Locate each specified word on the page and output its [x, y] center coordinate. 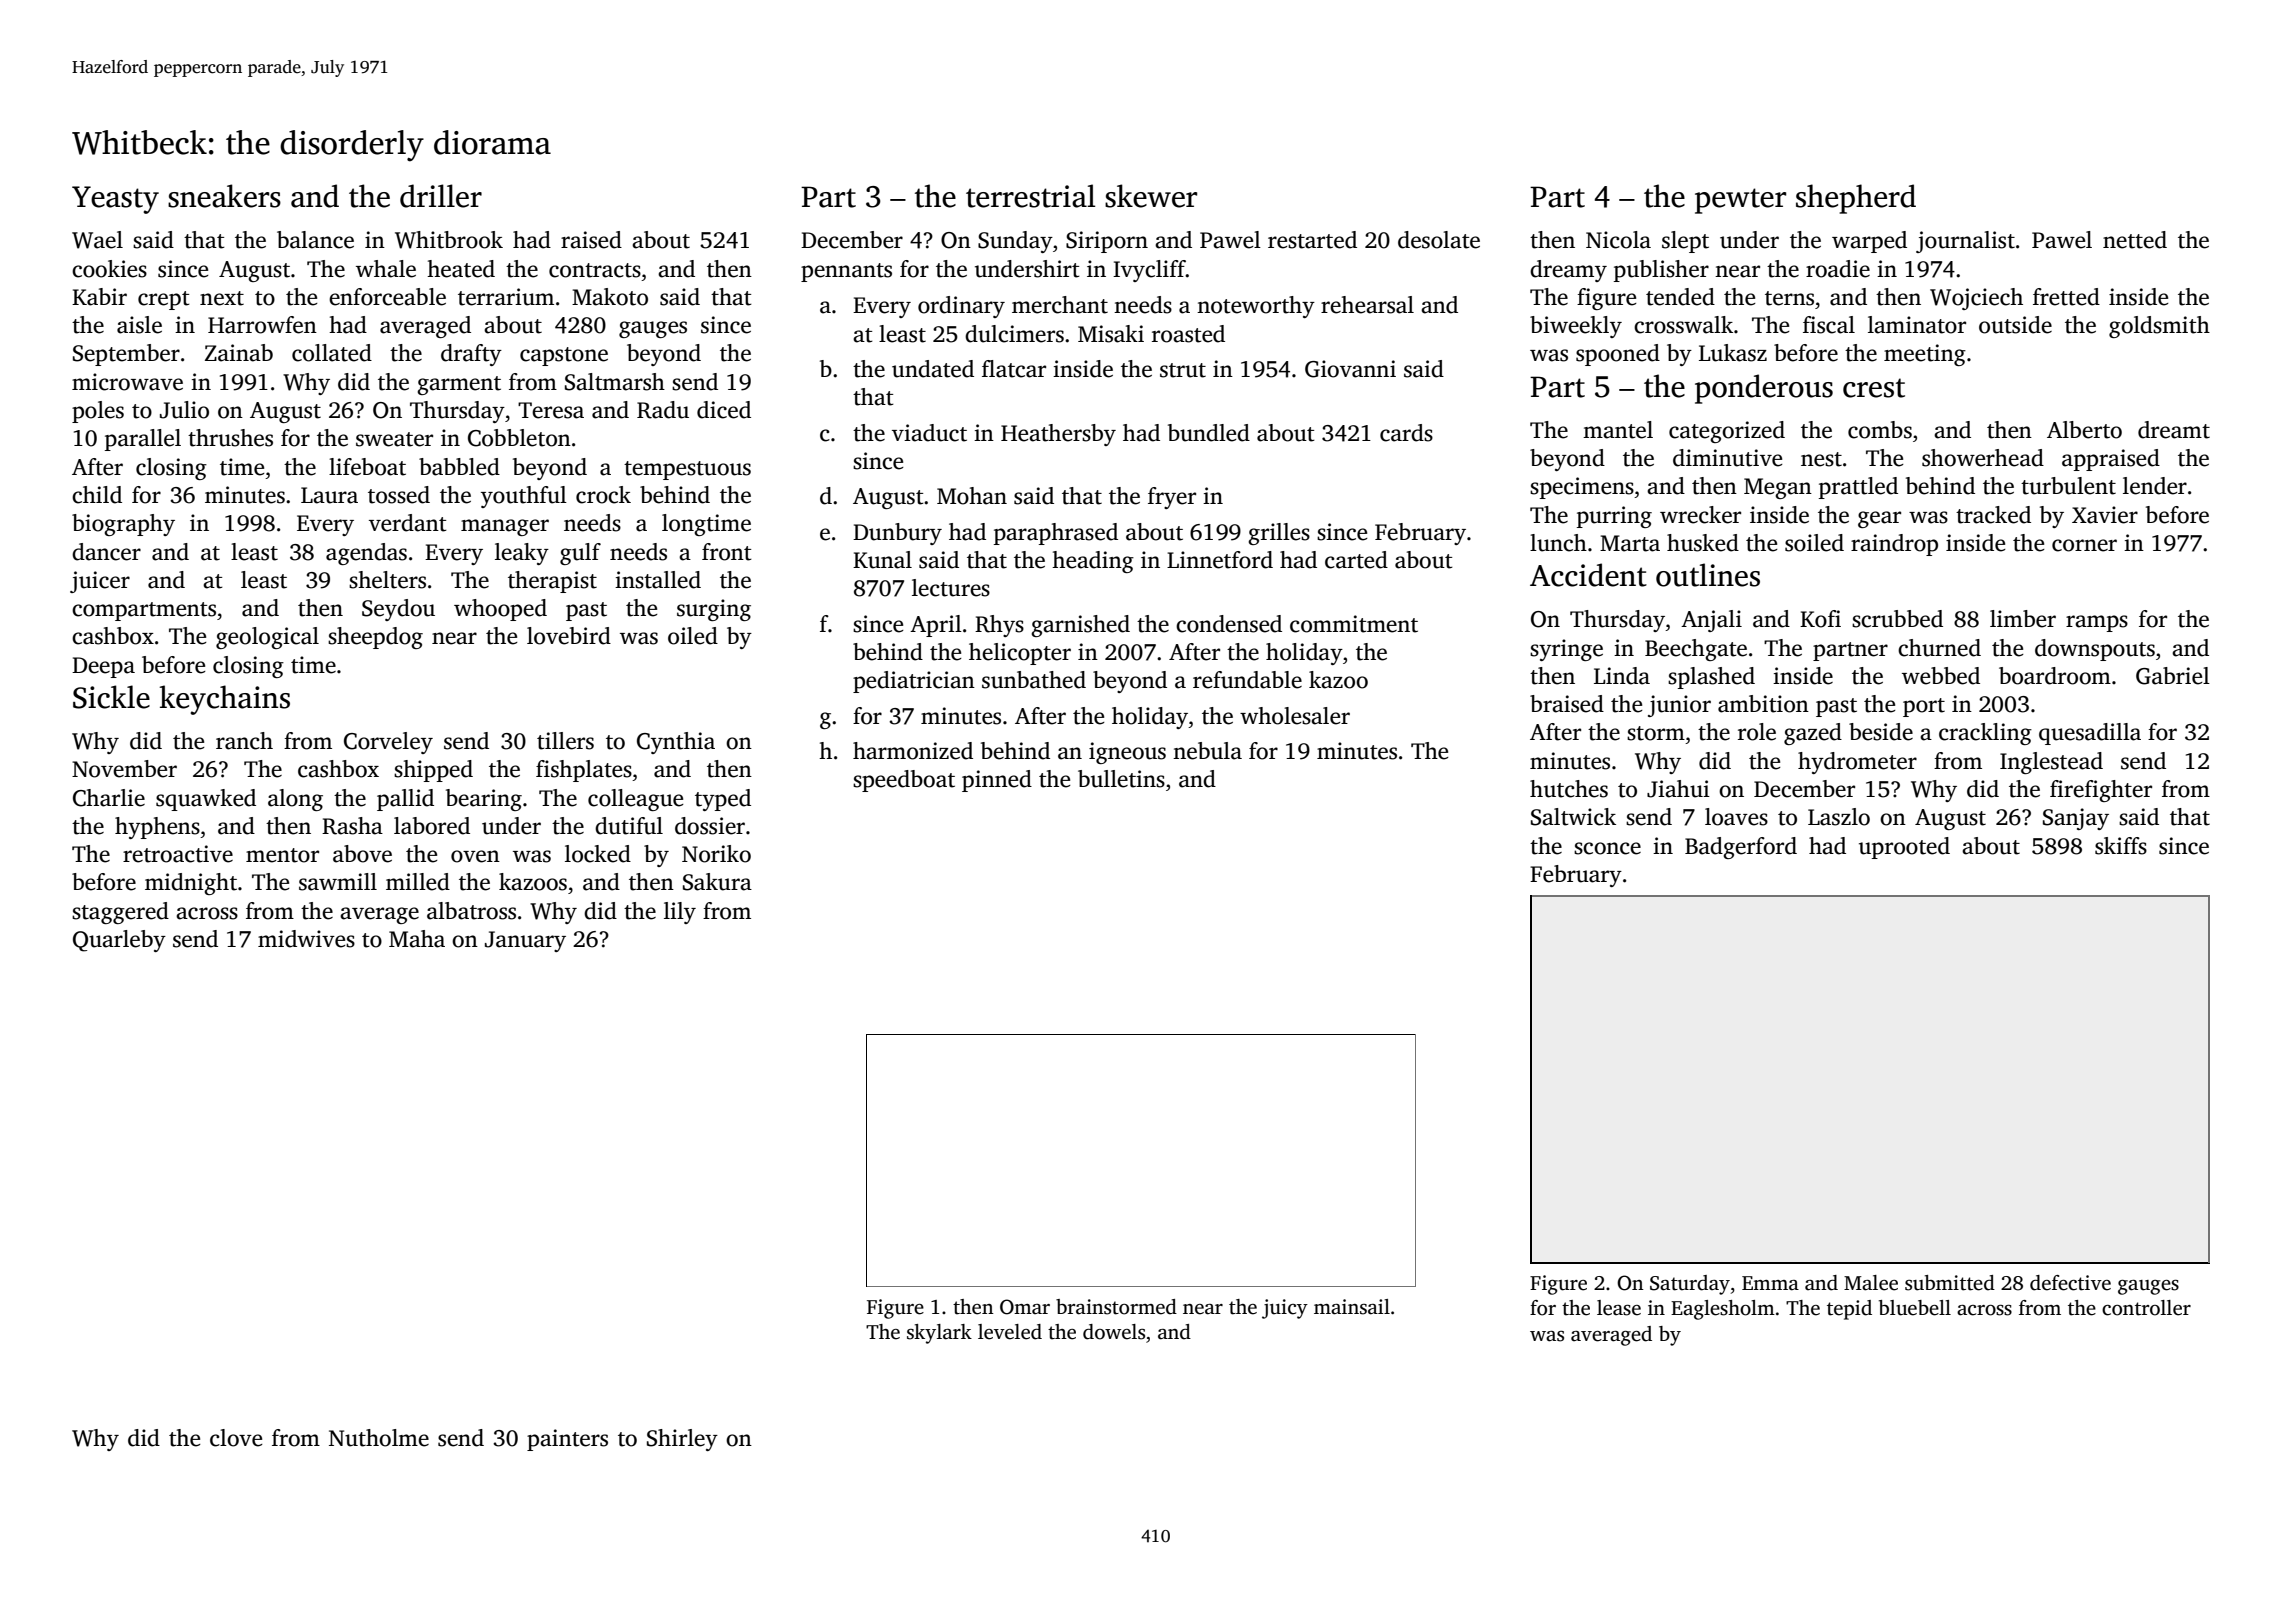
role [1757, 732]
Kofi [1820, 619]
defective [2070, 1283]
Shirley [682, 1440]
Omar [1025, 1307]
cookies [109, 269]
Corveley [388, 743]
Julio [184, 410]
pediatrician [914, 682]
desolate [1439, 240]
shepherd [1856, 199]
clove [236, 1438]
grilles [1279, 534]
